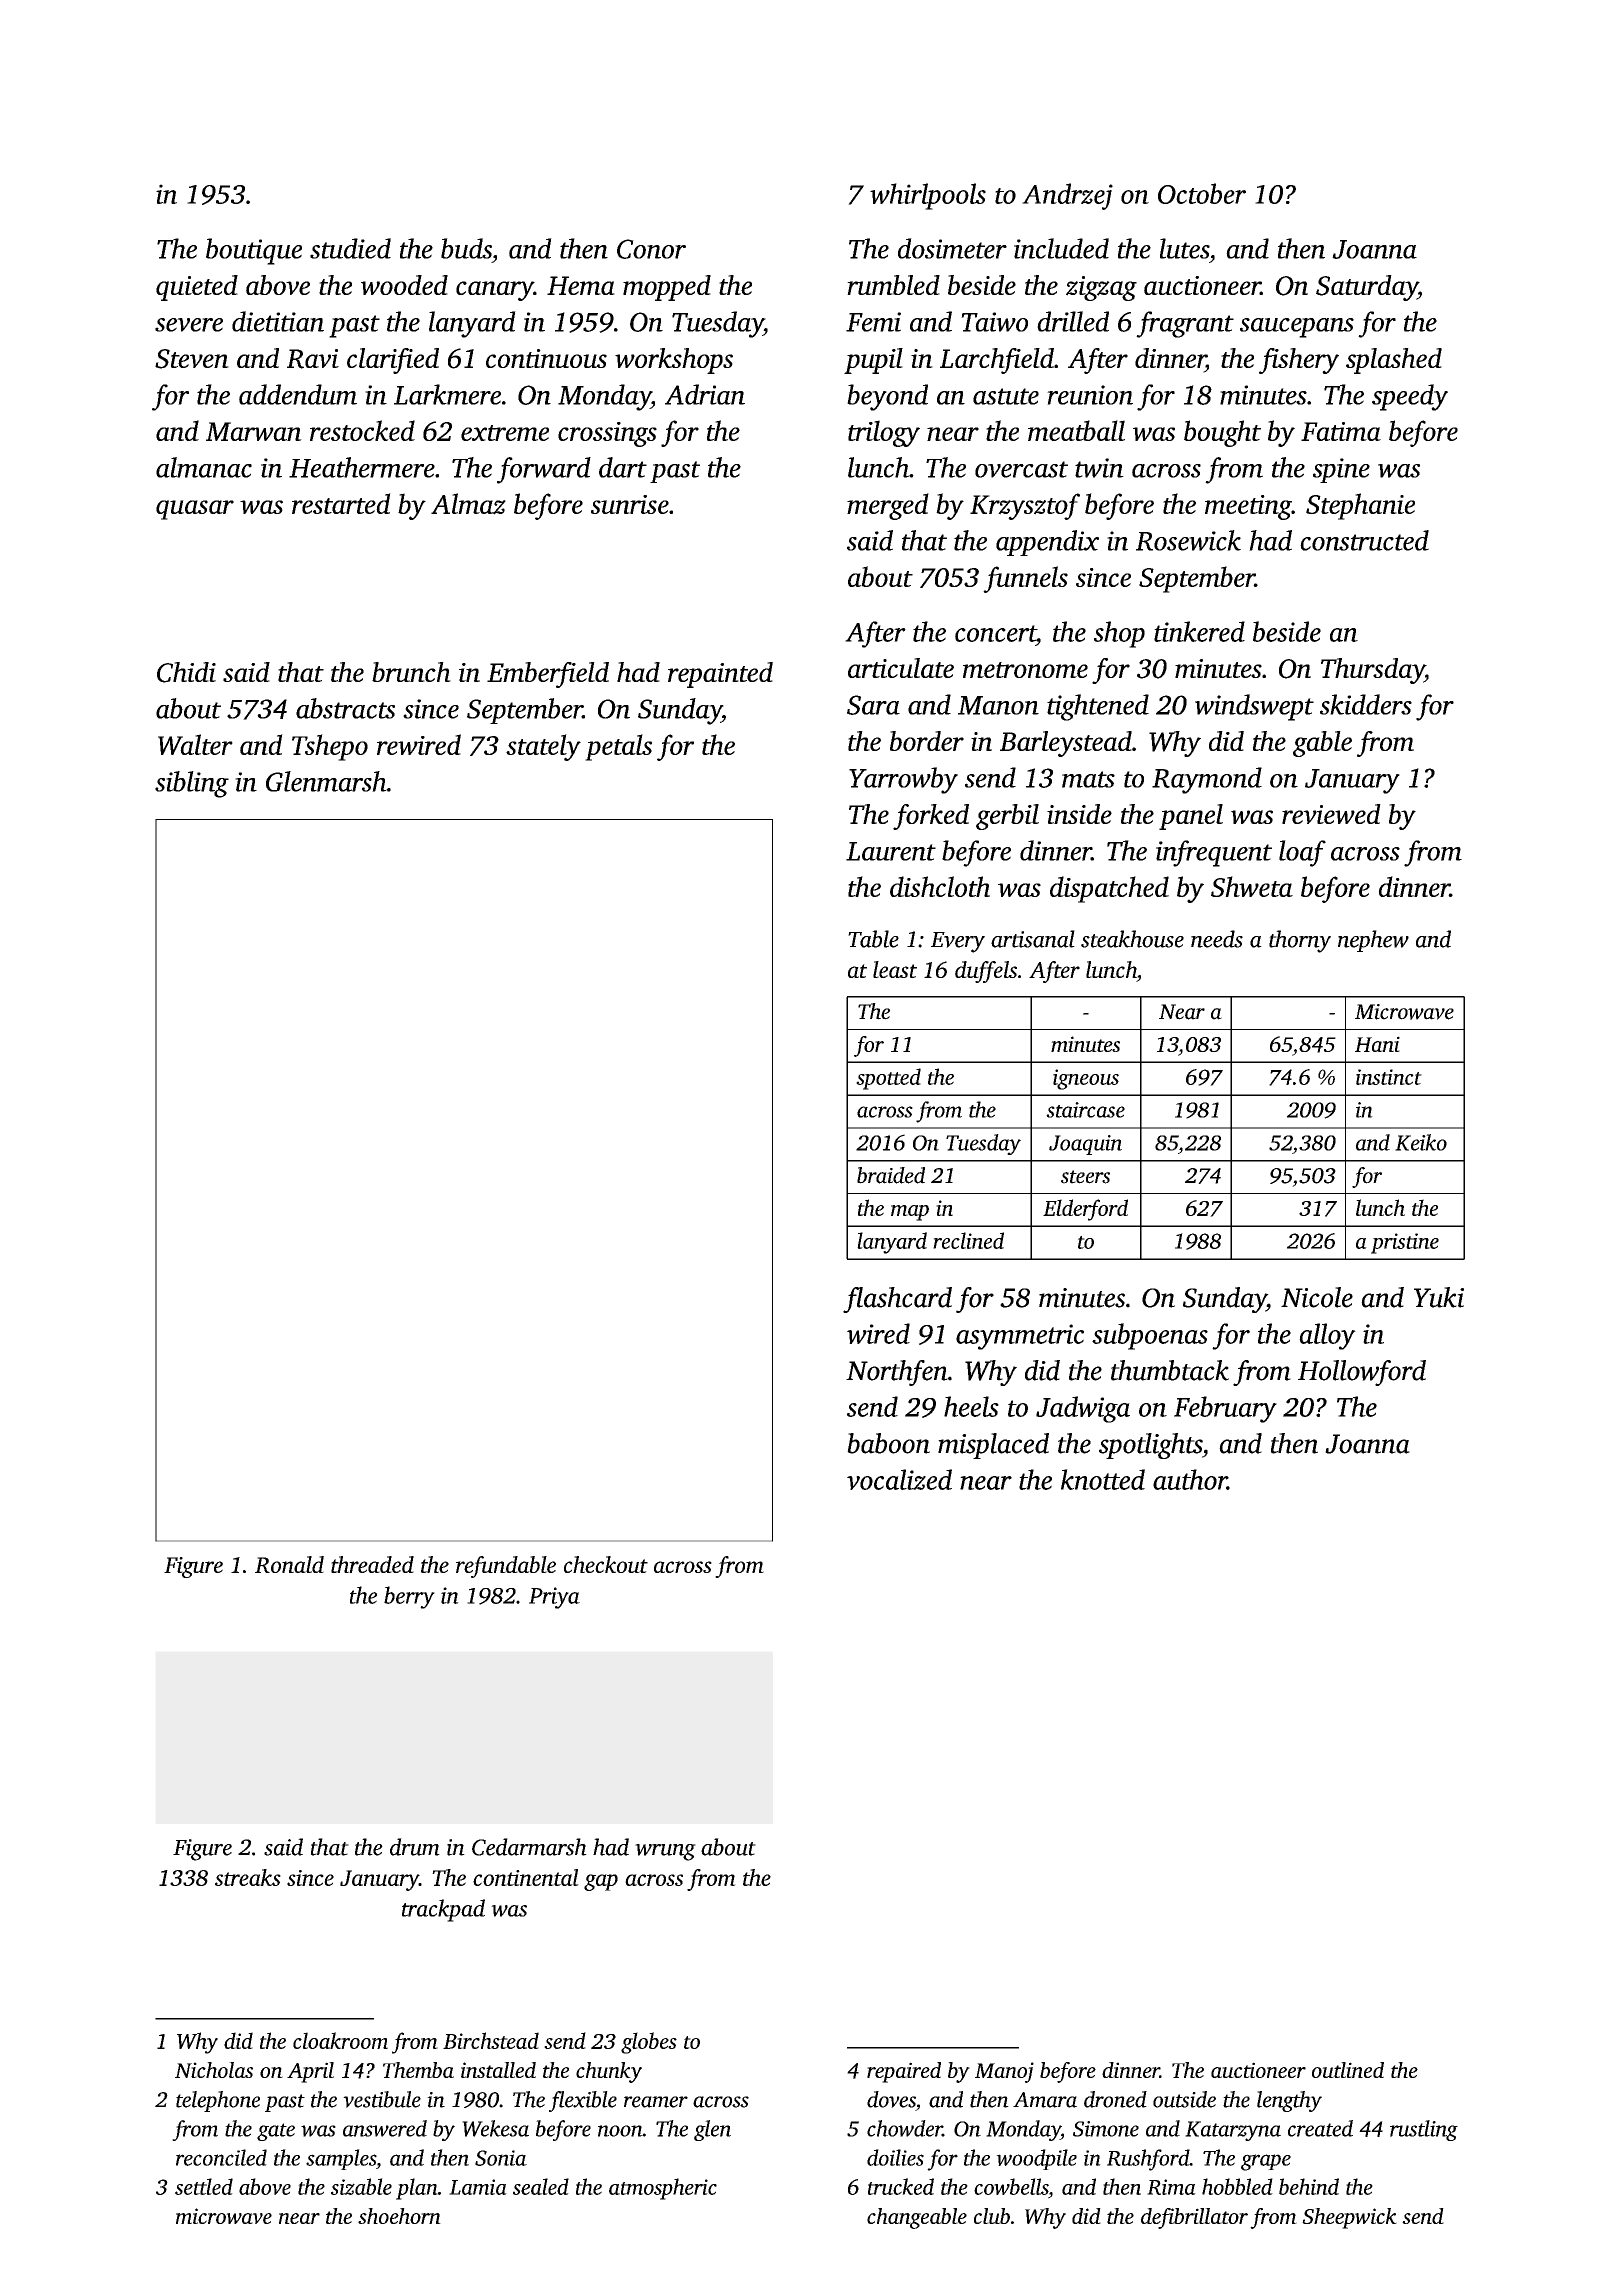 Image resolution: width=1620 pixels, height=2292 pixels. What do you see at coordinates (1202, 193) in the document?
I see `October` at bounding box center [1202, 193].
